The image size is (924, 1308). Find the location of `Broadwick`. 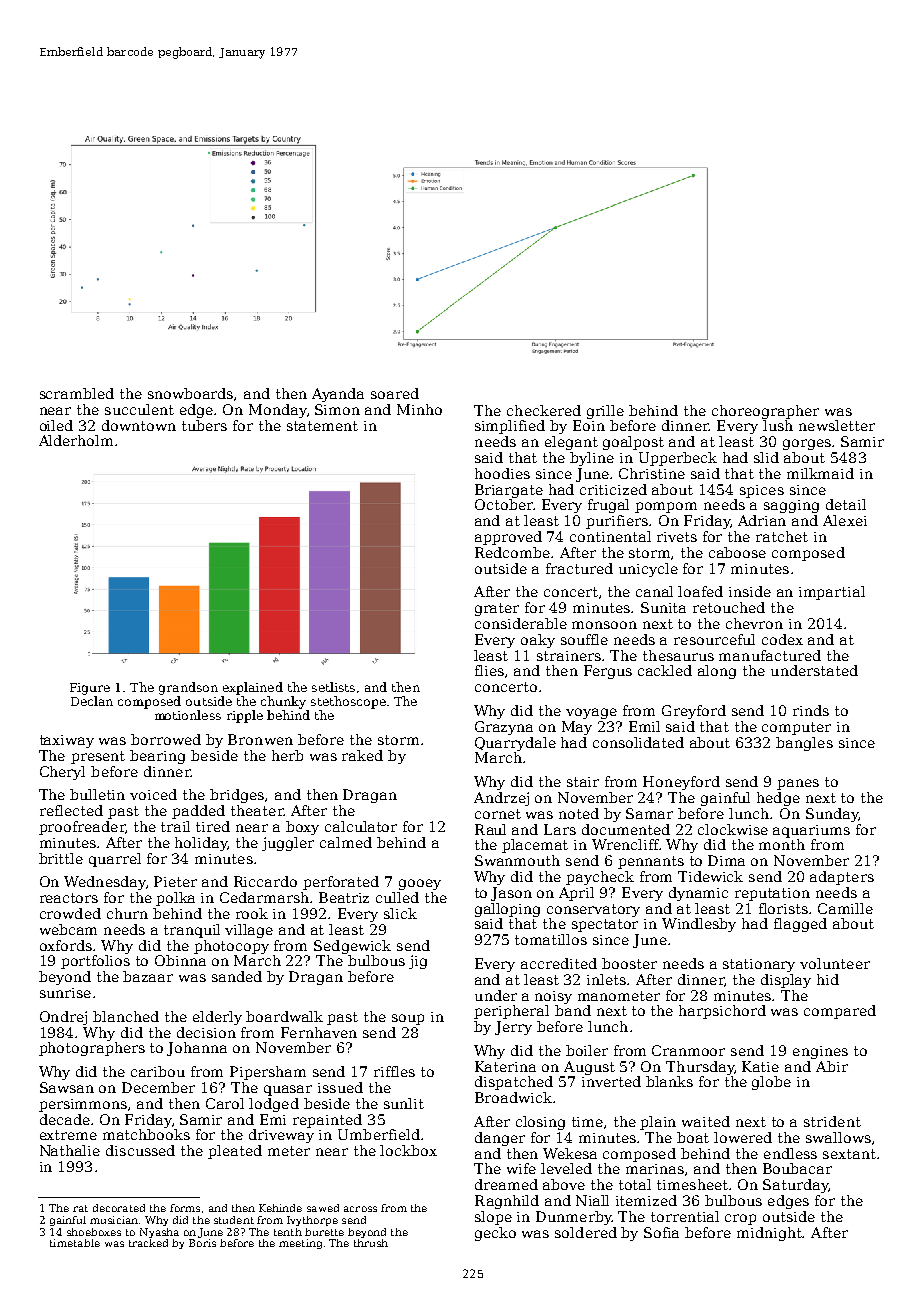

Broadwick is located at coordinates (513, 1097).
